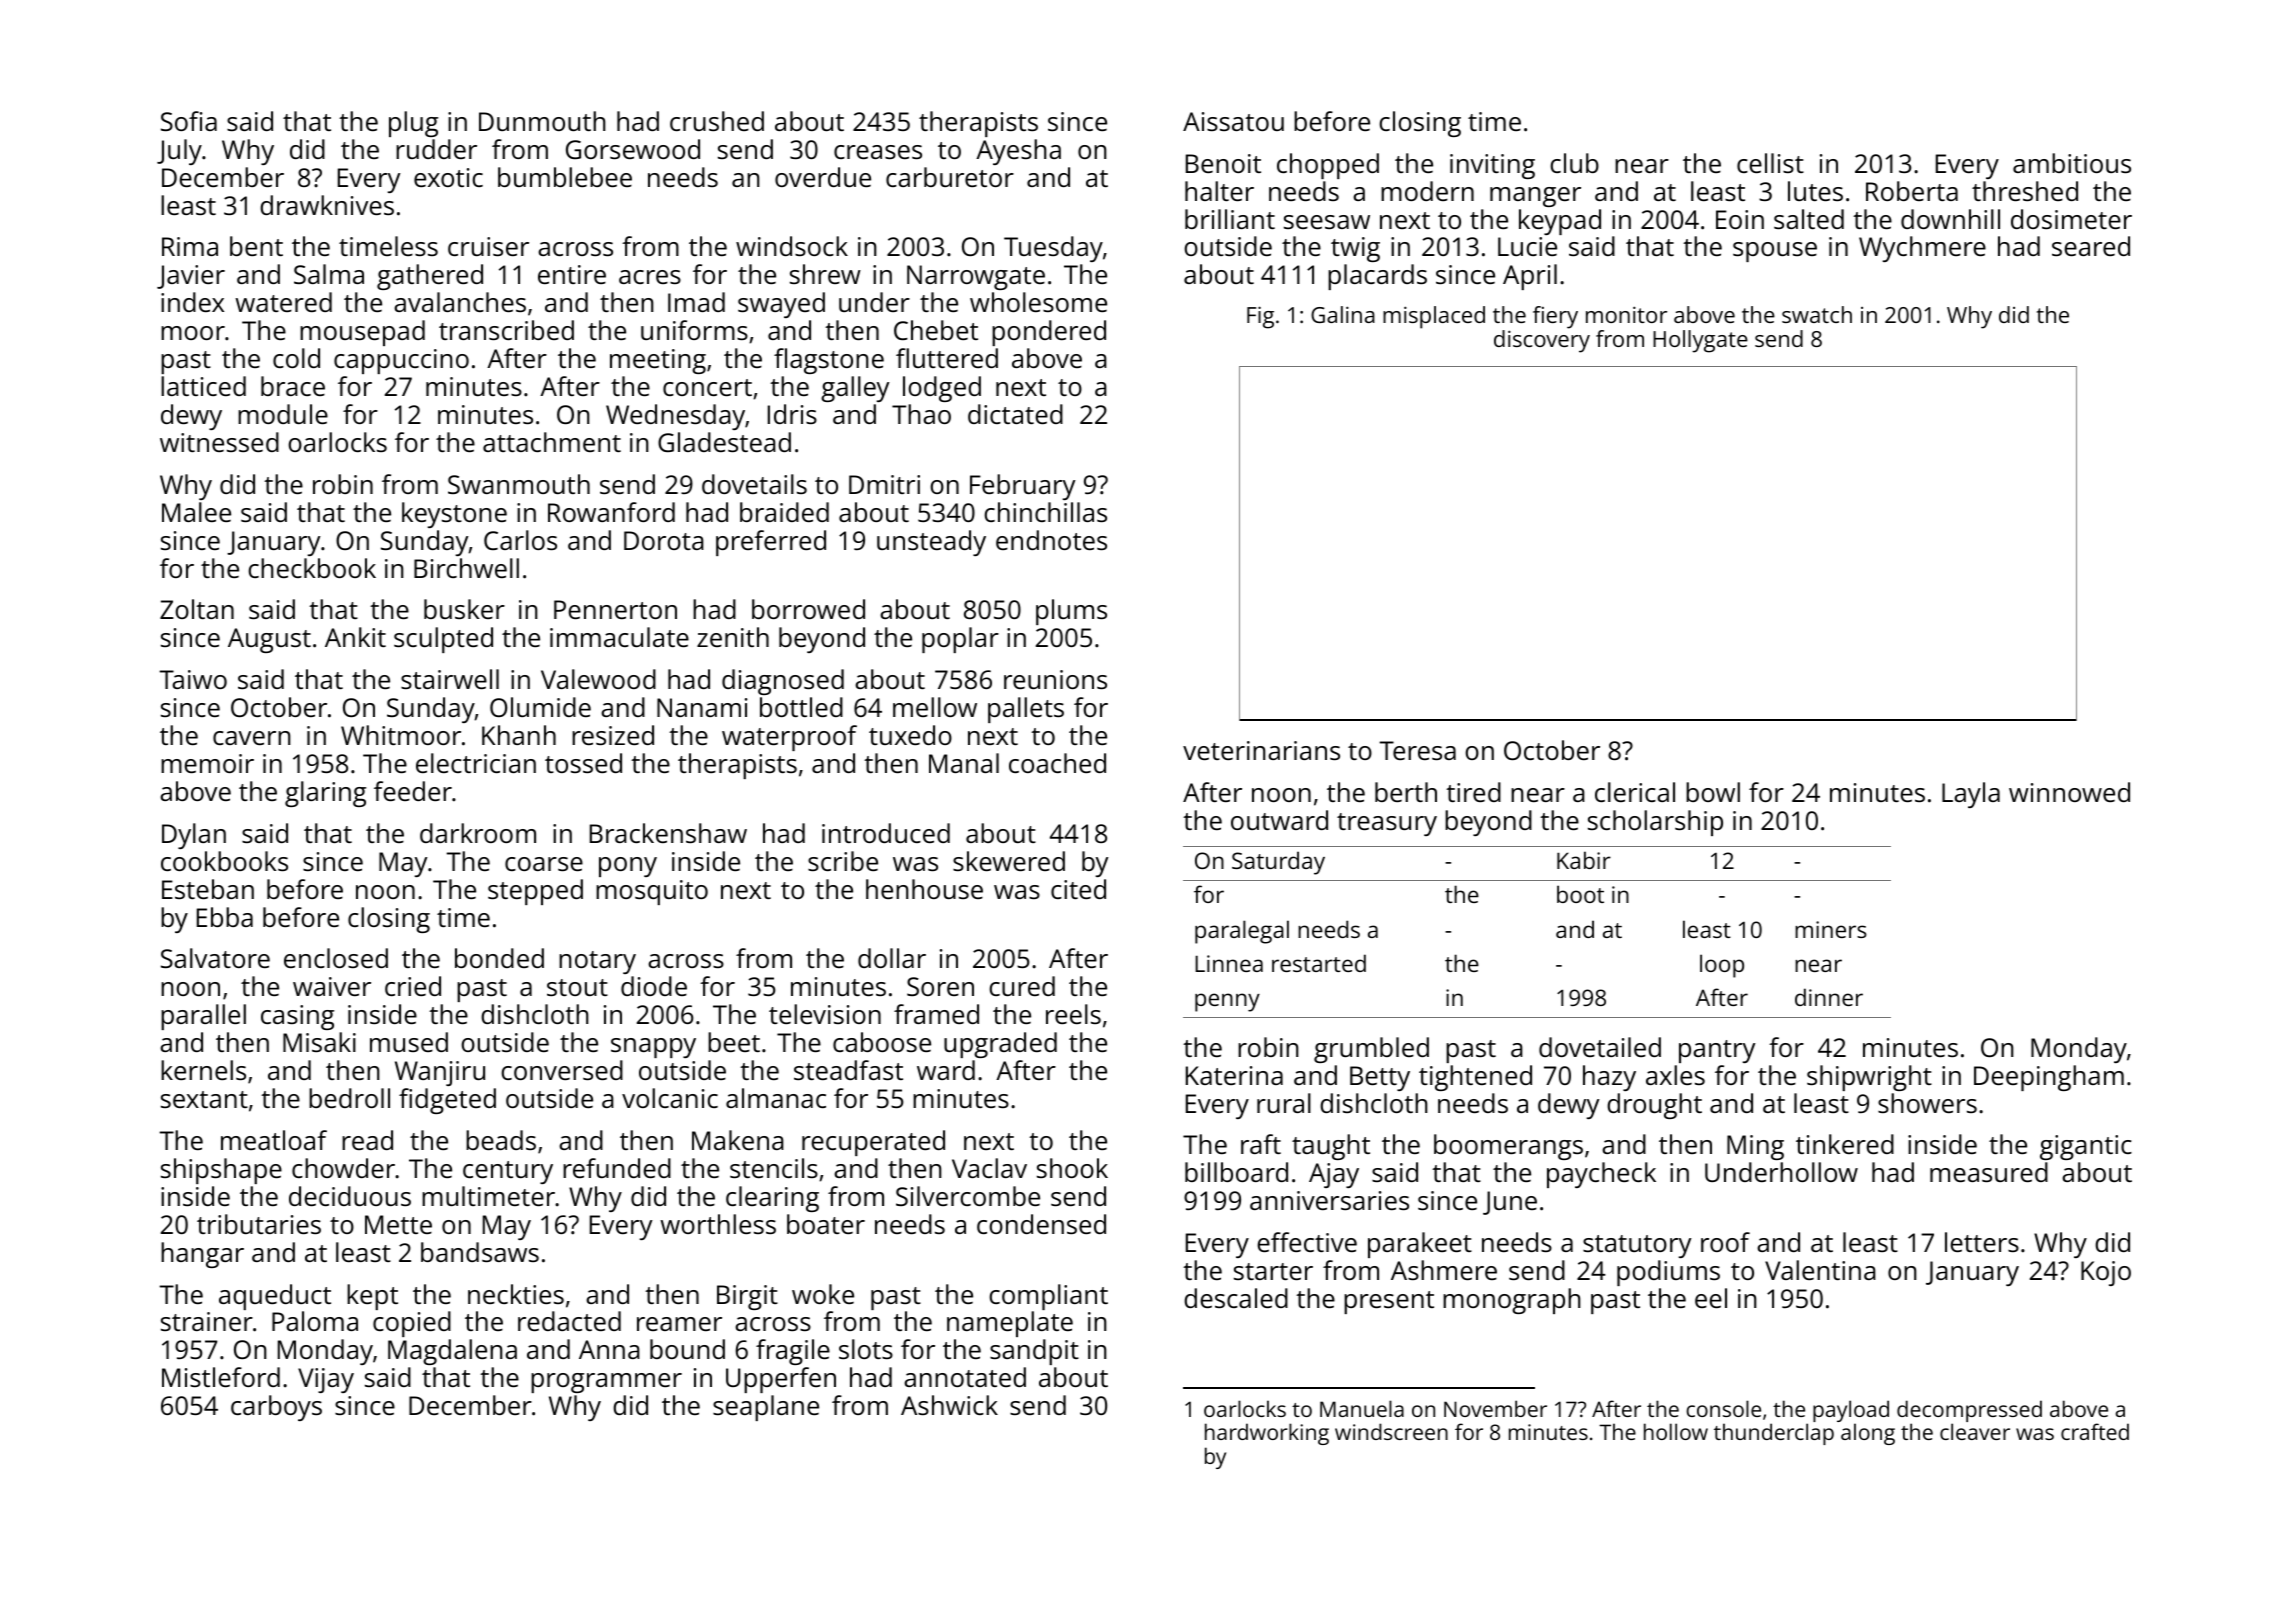  What do you see at coordinates (924, 889) in the page?
I see `henhouse` at bounding box center [924, 889].
